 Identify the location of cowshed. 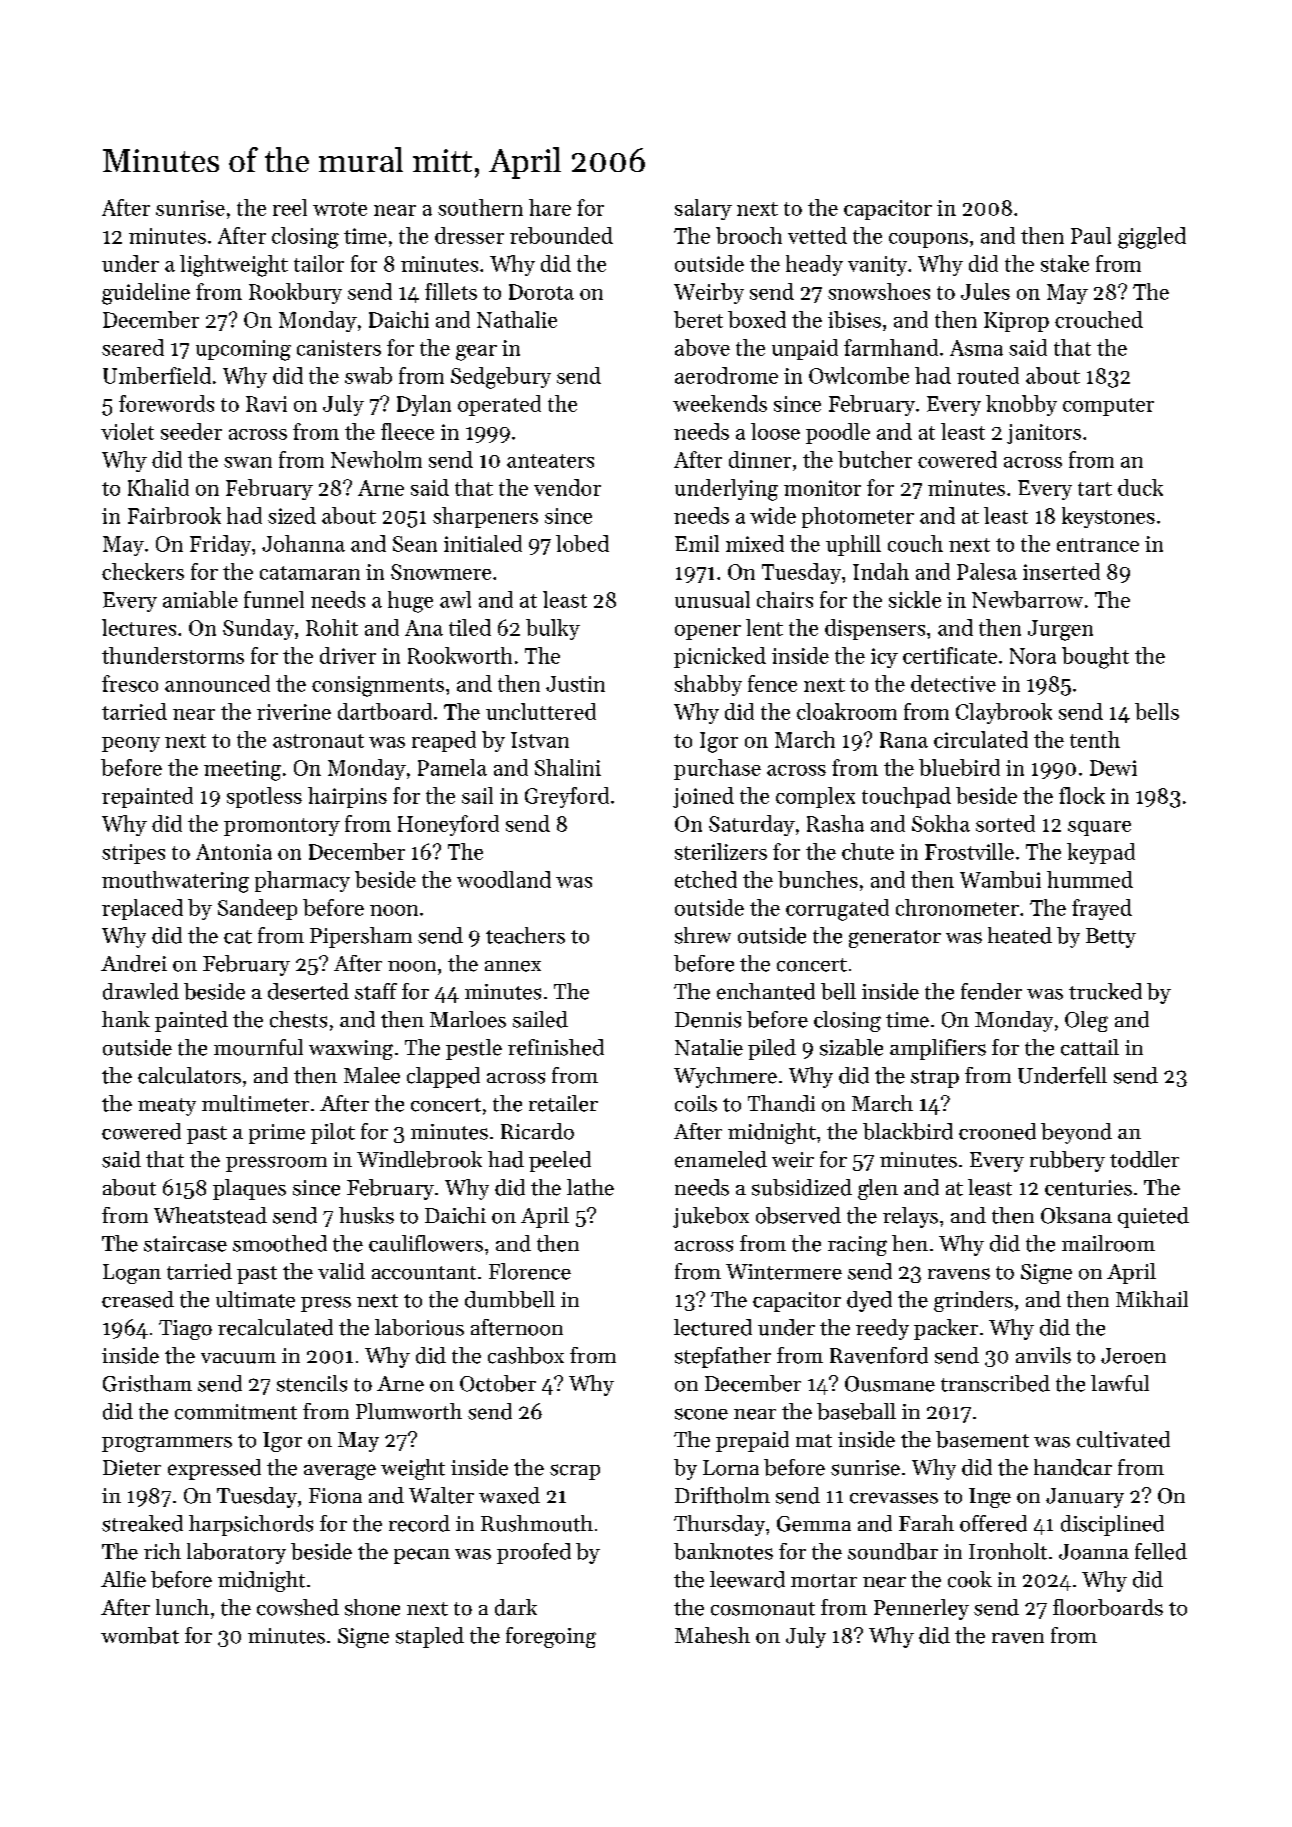
(298, 1607).
